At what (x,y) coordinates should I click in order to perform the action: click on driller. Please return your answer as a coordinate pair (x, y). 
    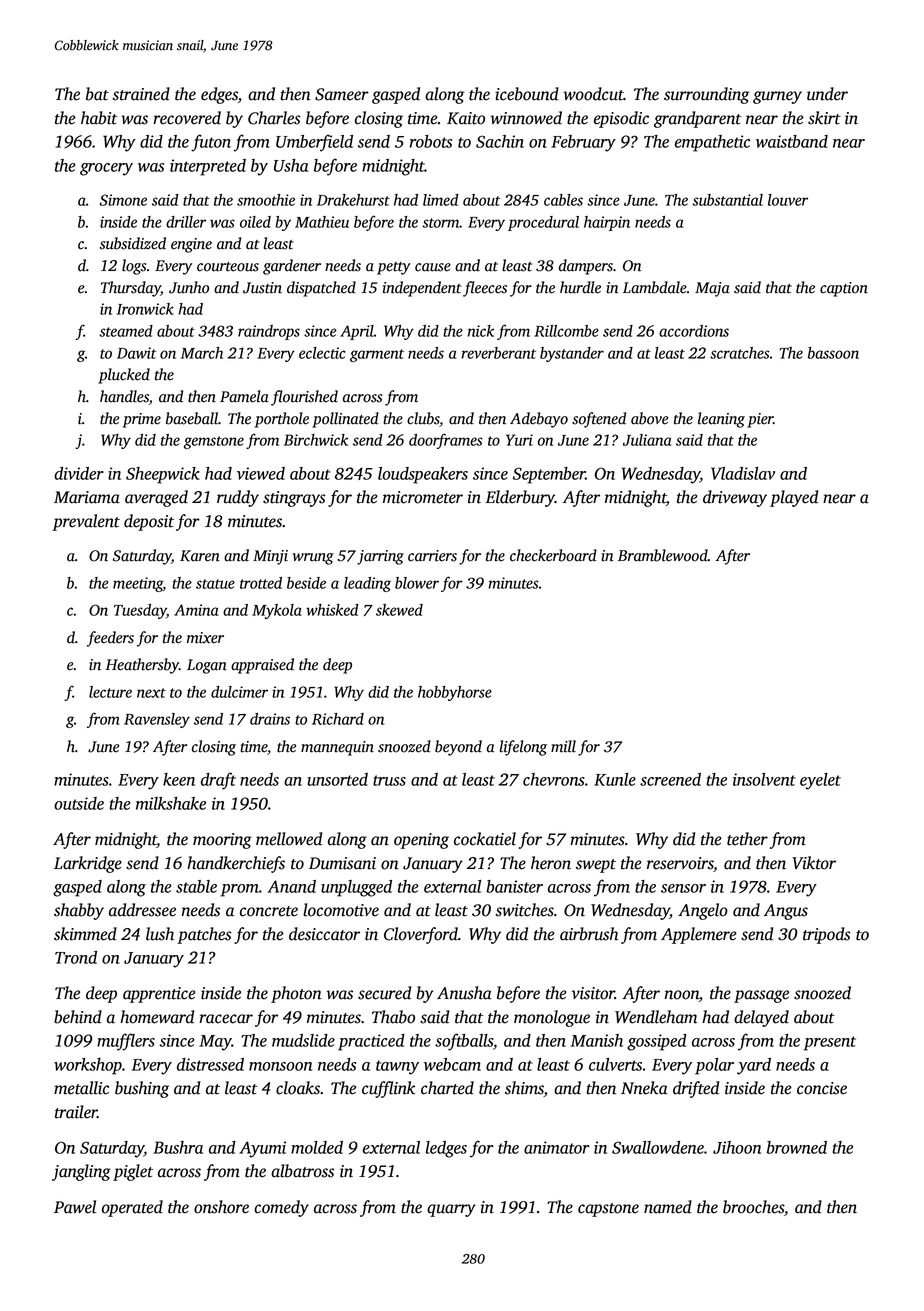
    Looking at the image, I should click on (186, 222).
